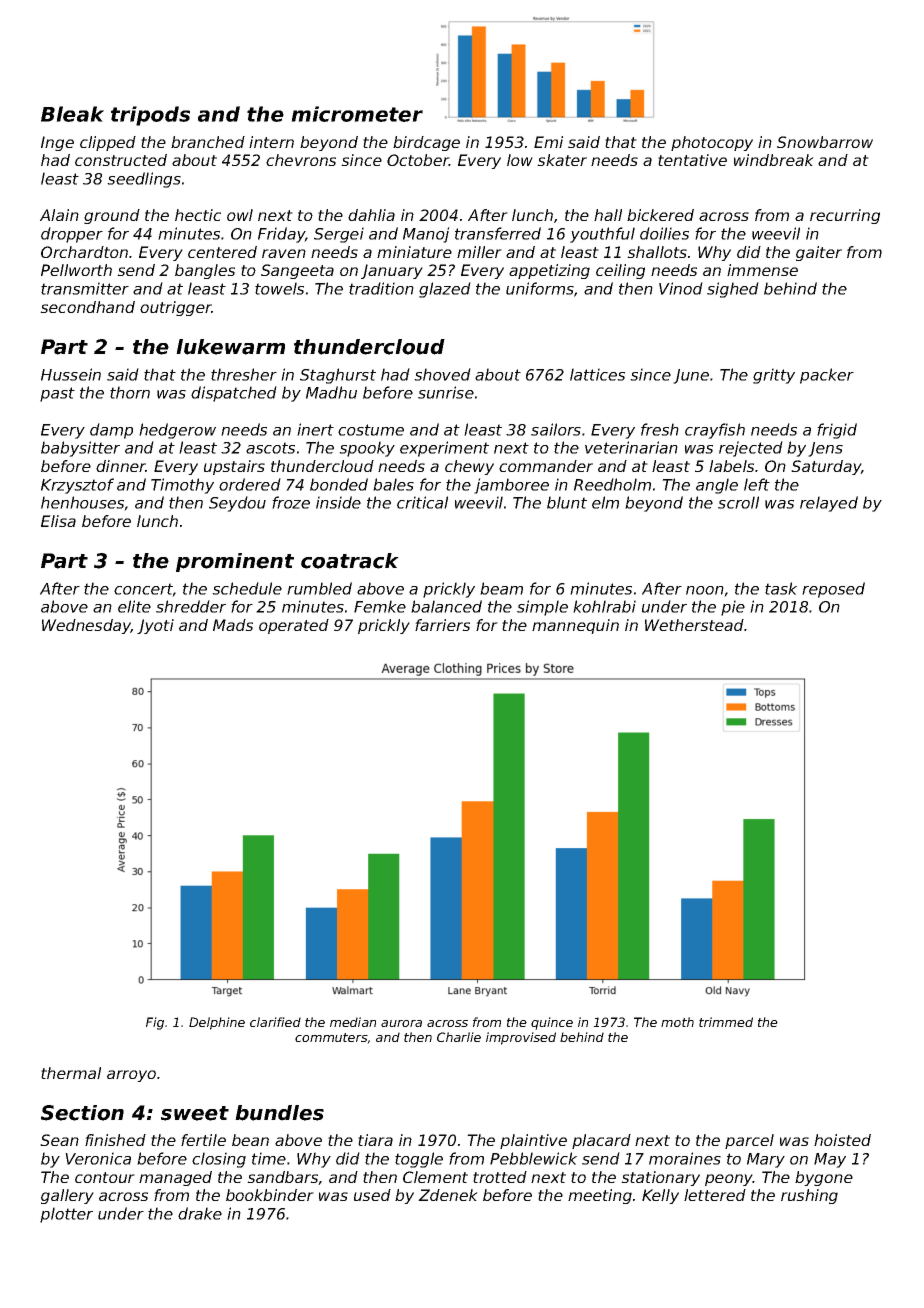  I want to click on quince, so click(552, 1023).
